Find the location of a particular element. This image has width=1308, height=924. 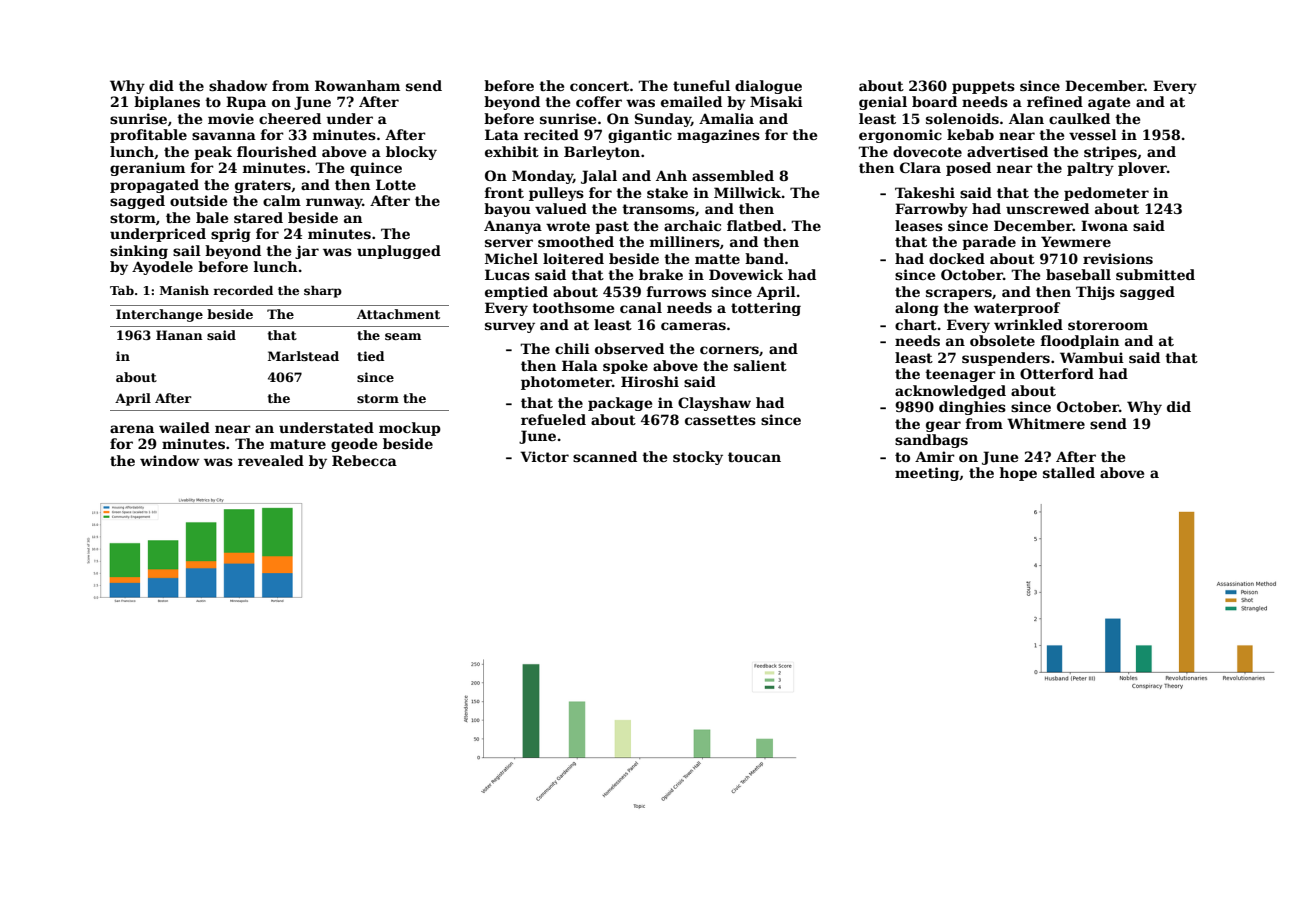

Thijs is located at coordinates (1095, 293).
